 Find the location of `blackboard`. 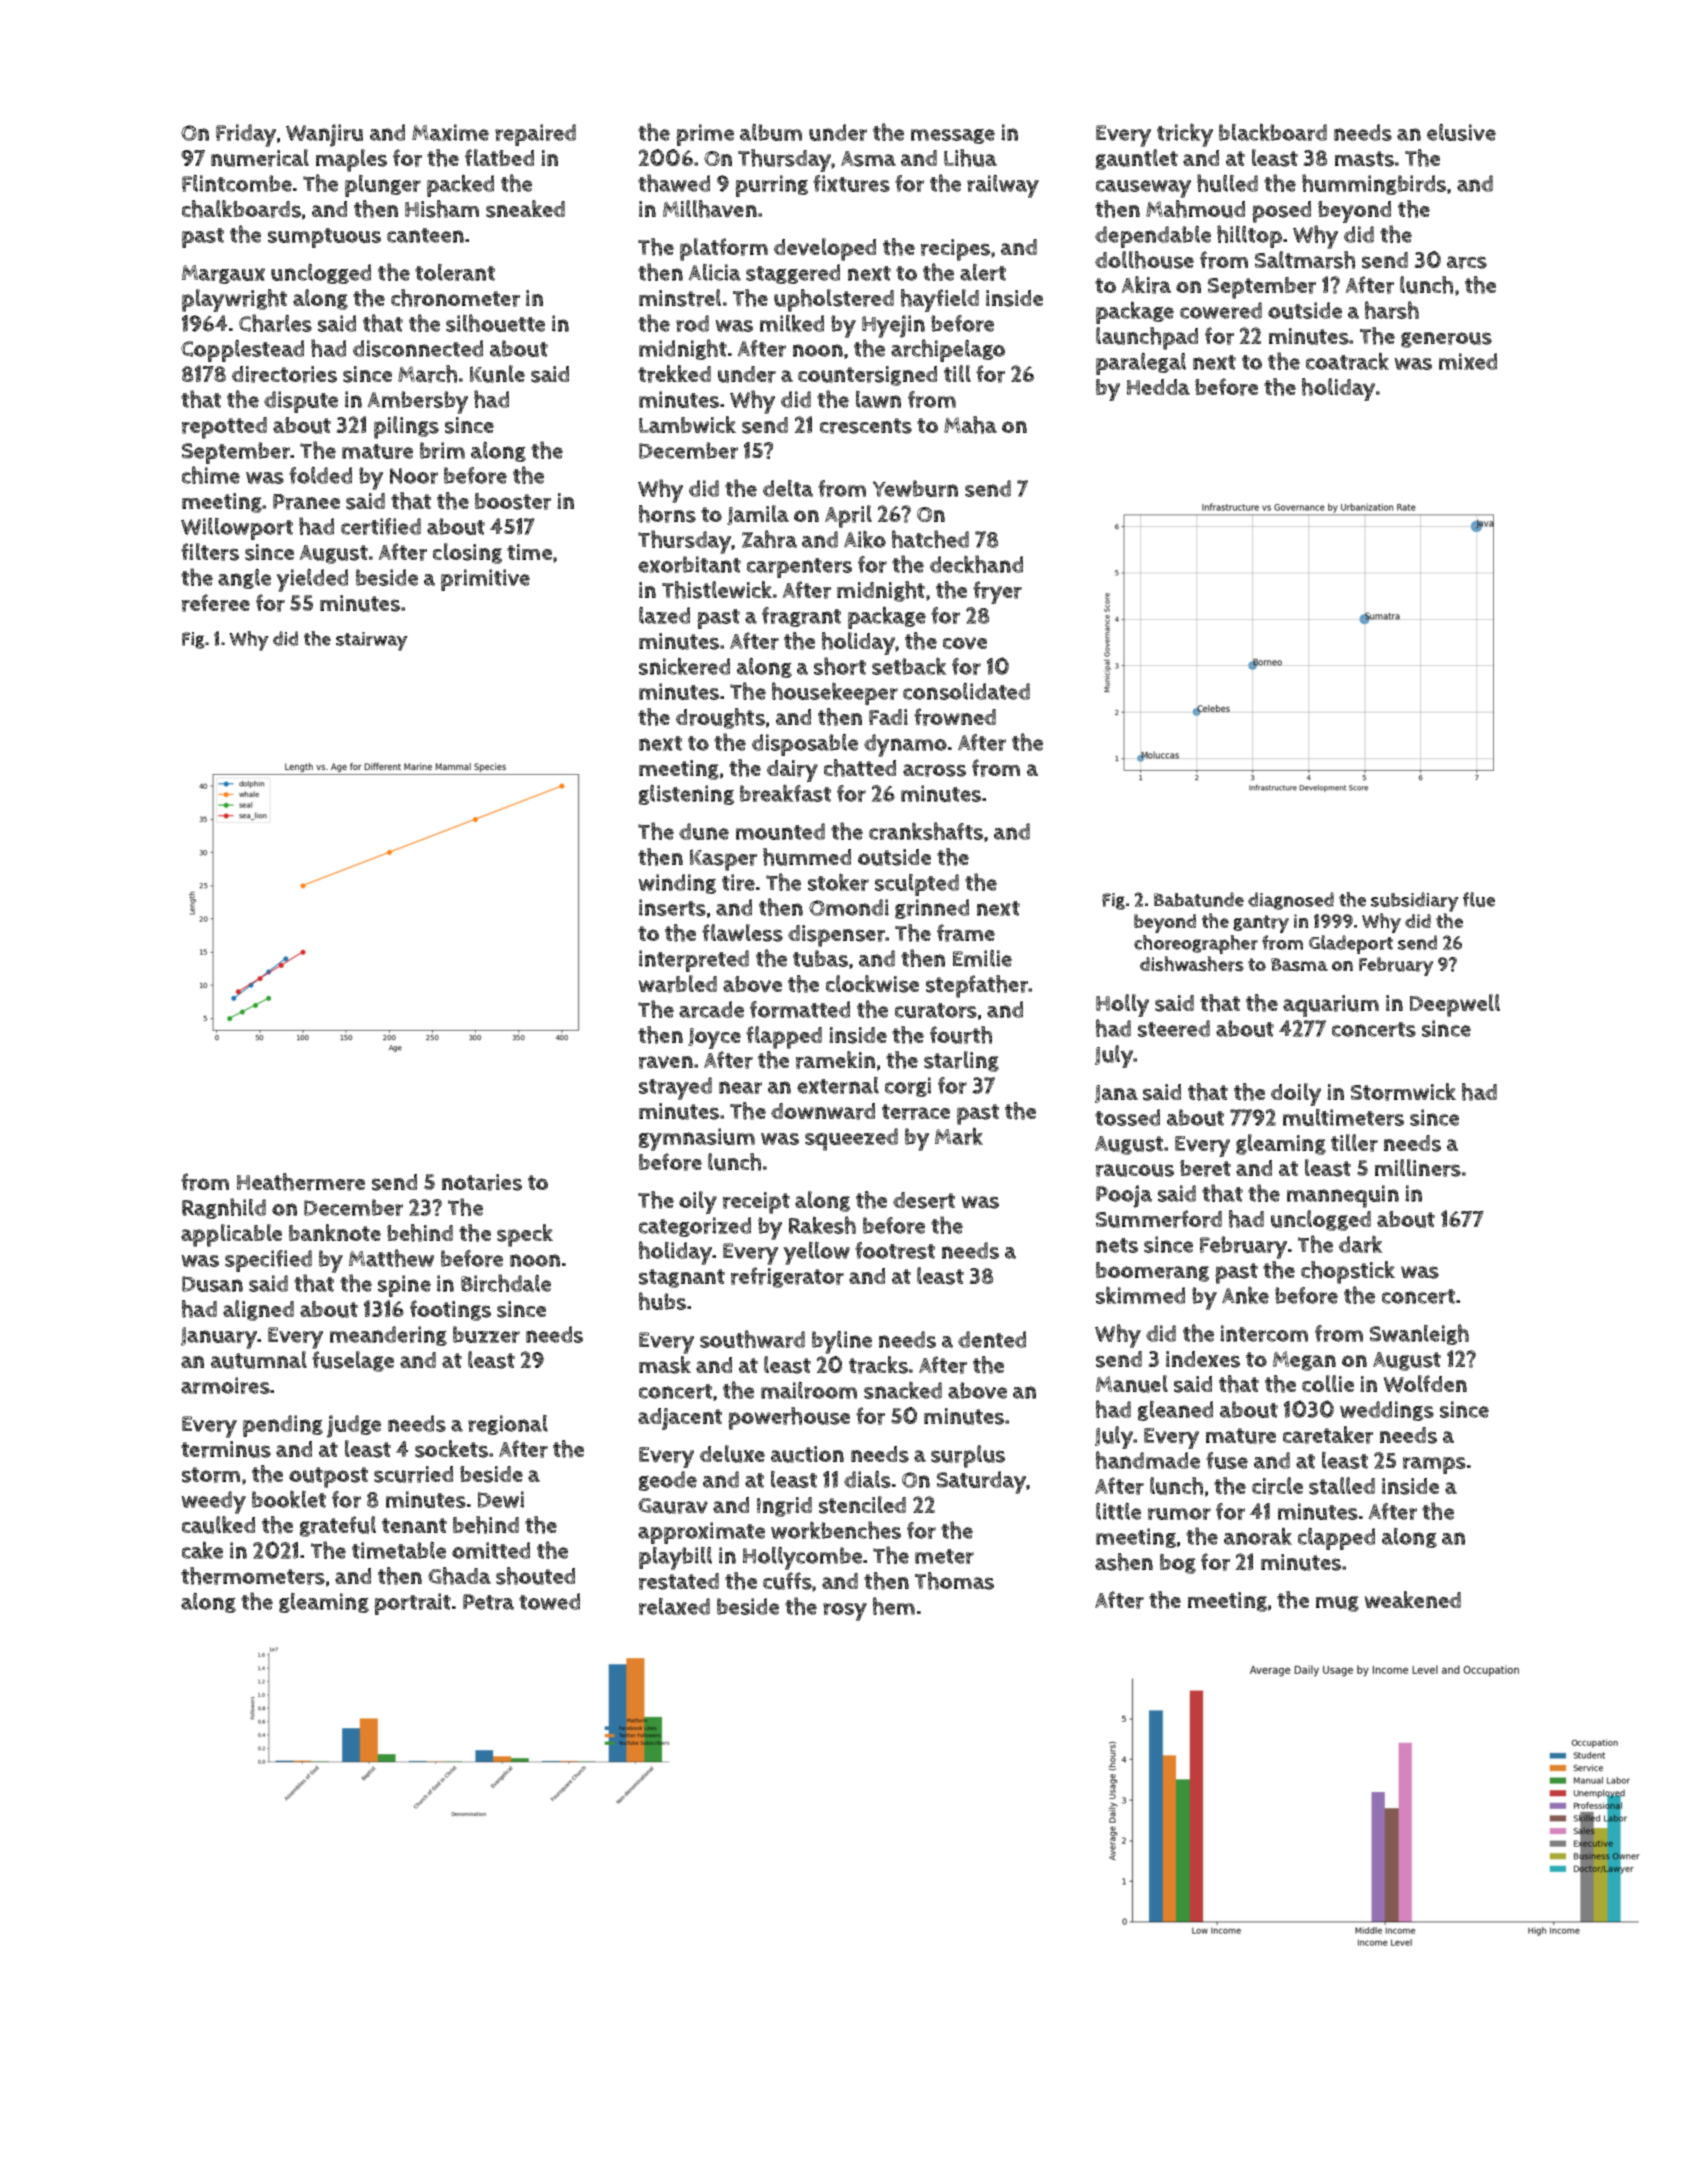

blackboard is located at coordinates (1273, 132).
